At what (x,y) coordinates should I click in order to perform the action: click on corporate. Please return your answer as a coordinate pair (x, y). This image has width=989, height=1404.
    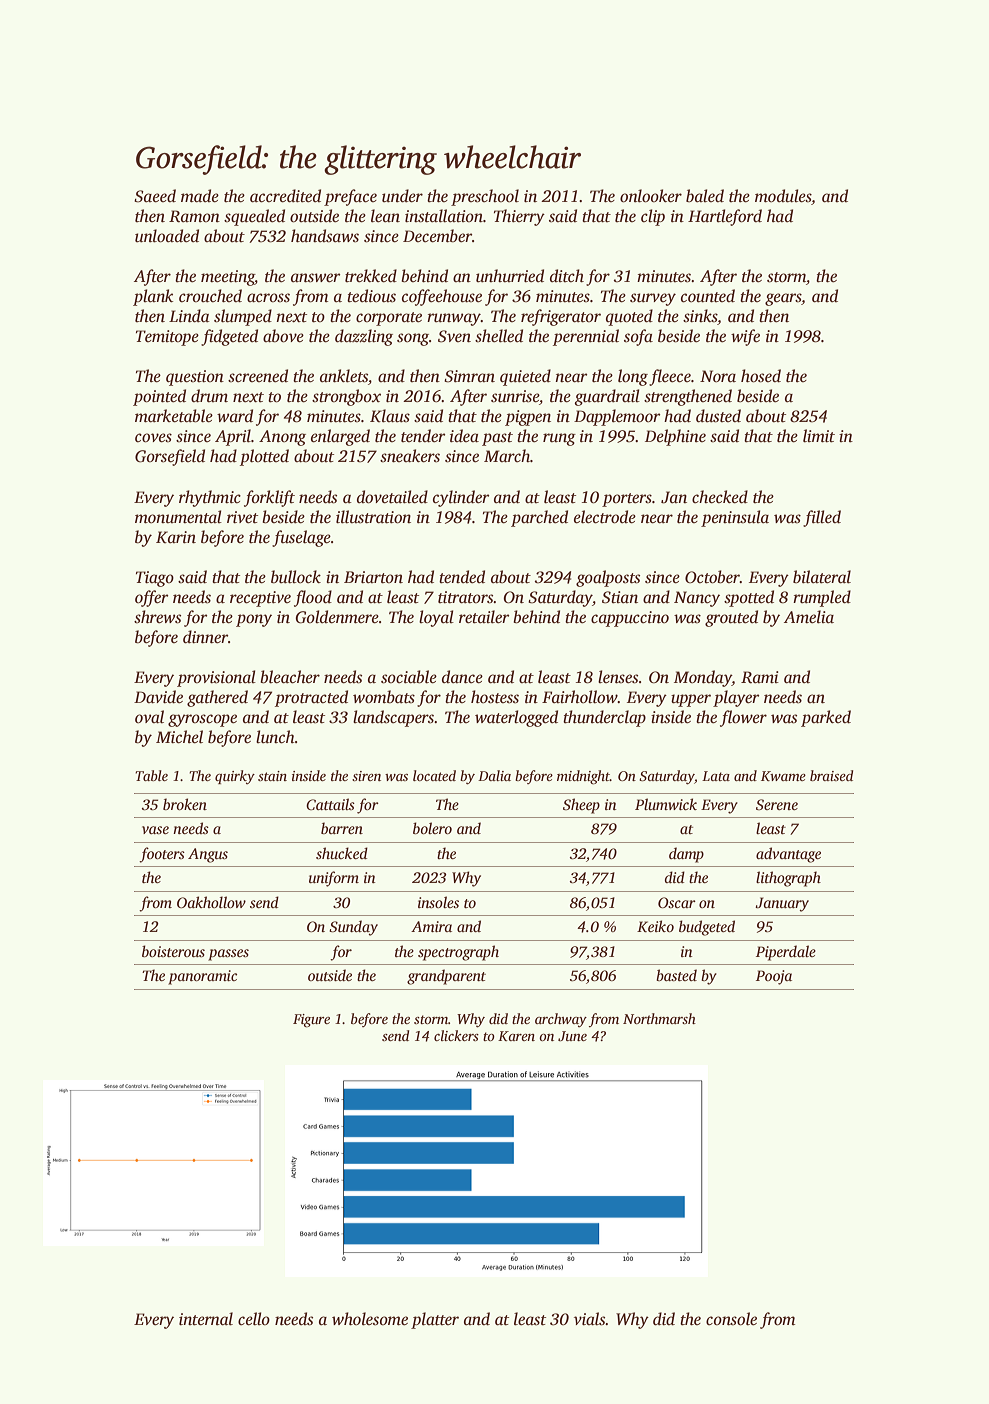
    Looking at the image, I should click on (389, 319).
